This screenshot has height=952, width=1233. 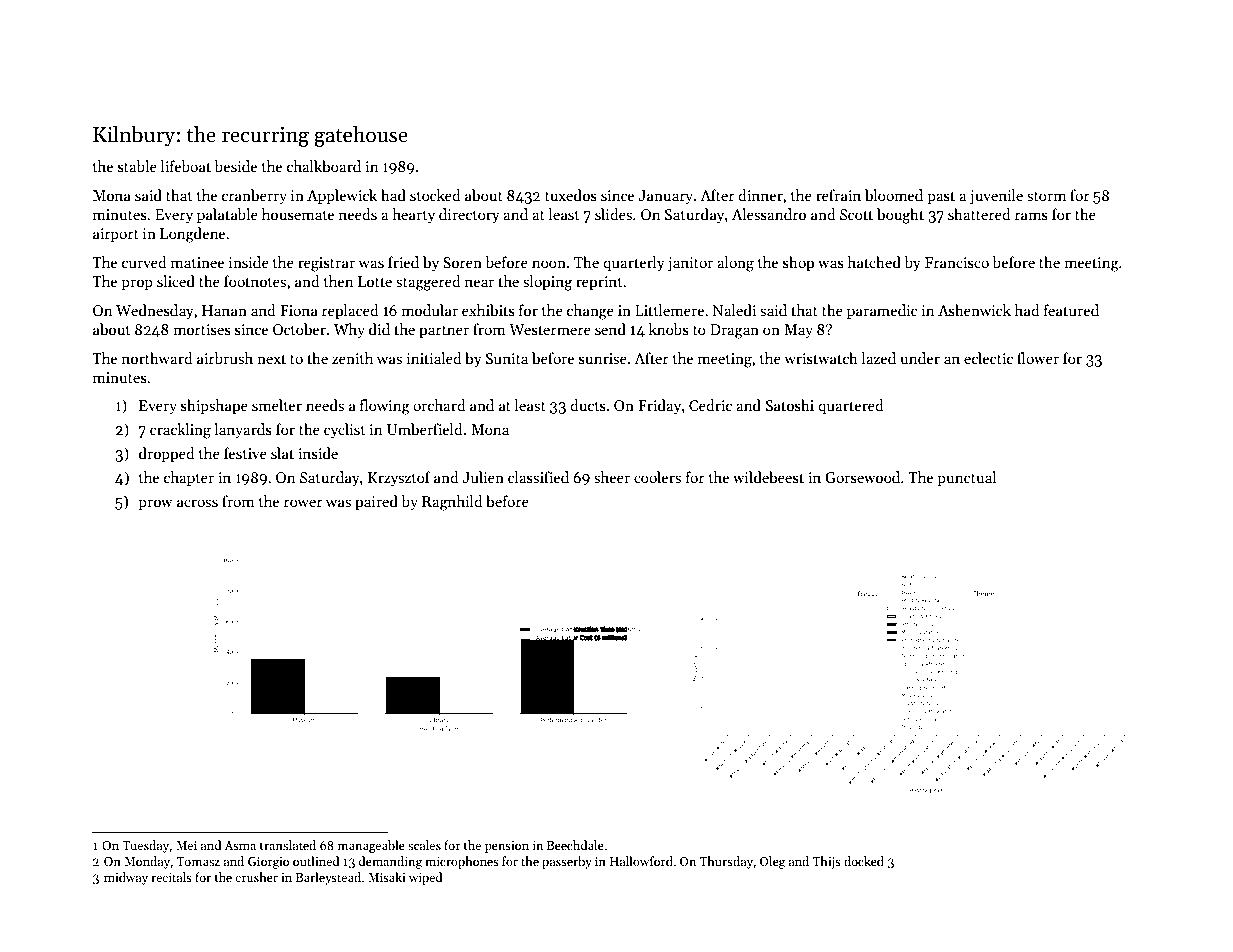 What do you see at coordinates (240, 845) in the screenshot?
I see `Asma` at bounding box center [240, 845].
